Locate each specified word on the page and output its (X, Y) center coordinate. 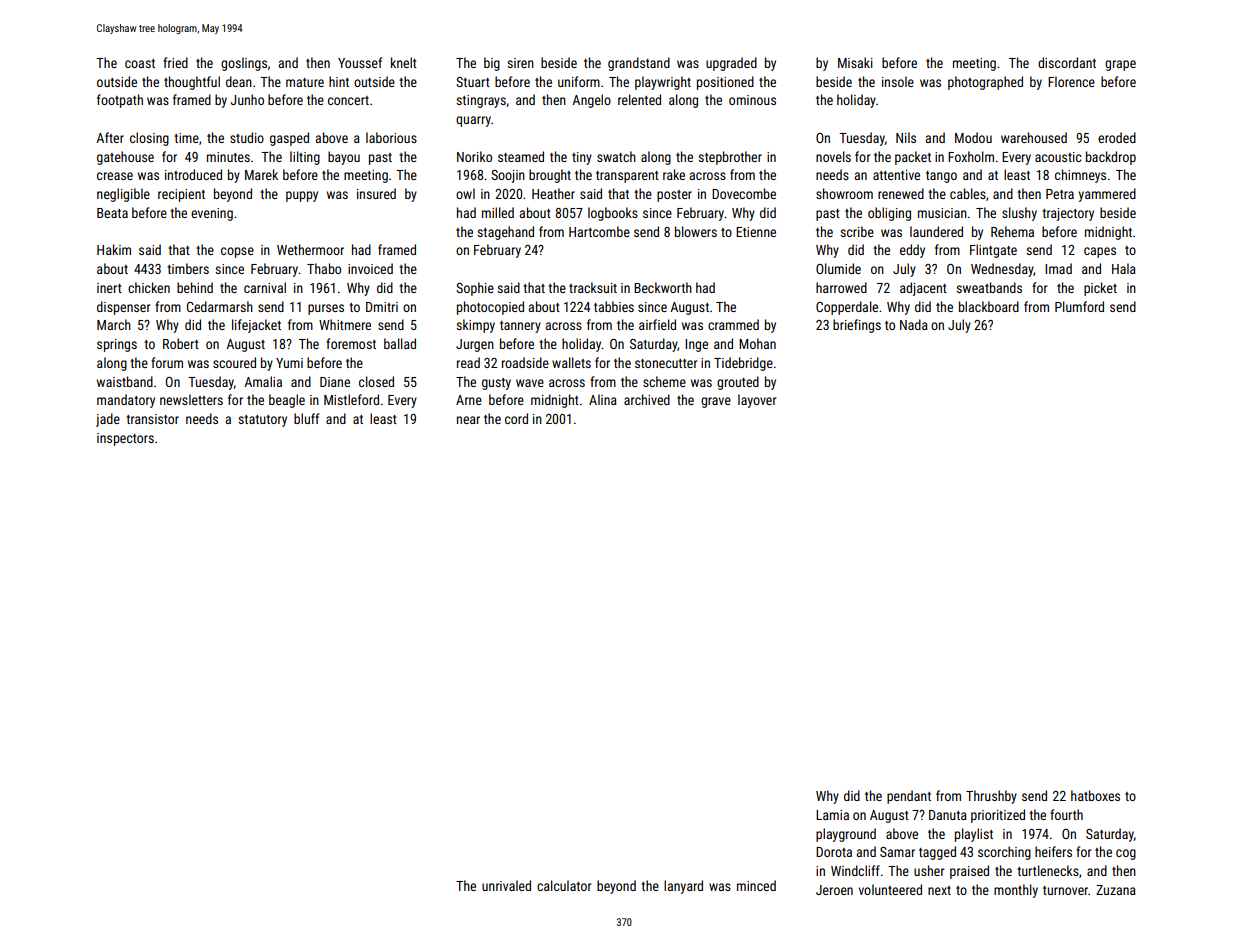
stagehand (505, 233)
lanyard (683, 887)
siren (520, 63)
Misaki (855, 62)
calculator (564, 885)
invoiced (370, 268)
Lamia (832, 815)
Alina (603, 399)
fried (175, 62)
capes (1100, 252)
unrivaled (506, 885)
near (468, 420)
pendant (909, 797)
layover (757, 401)
